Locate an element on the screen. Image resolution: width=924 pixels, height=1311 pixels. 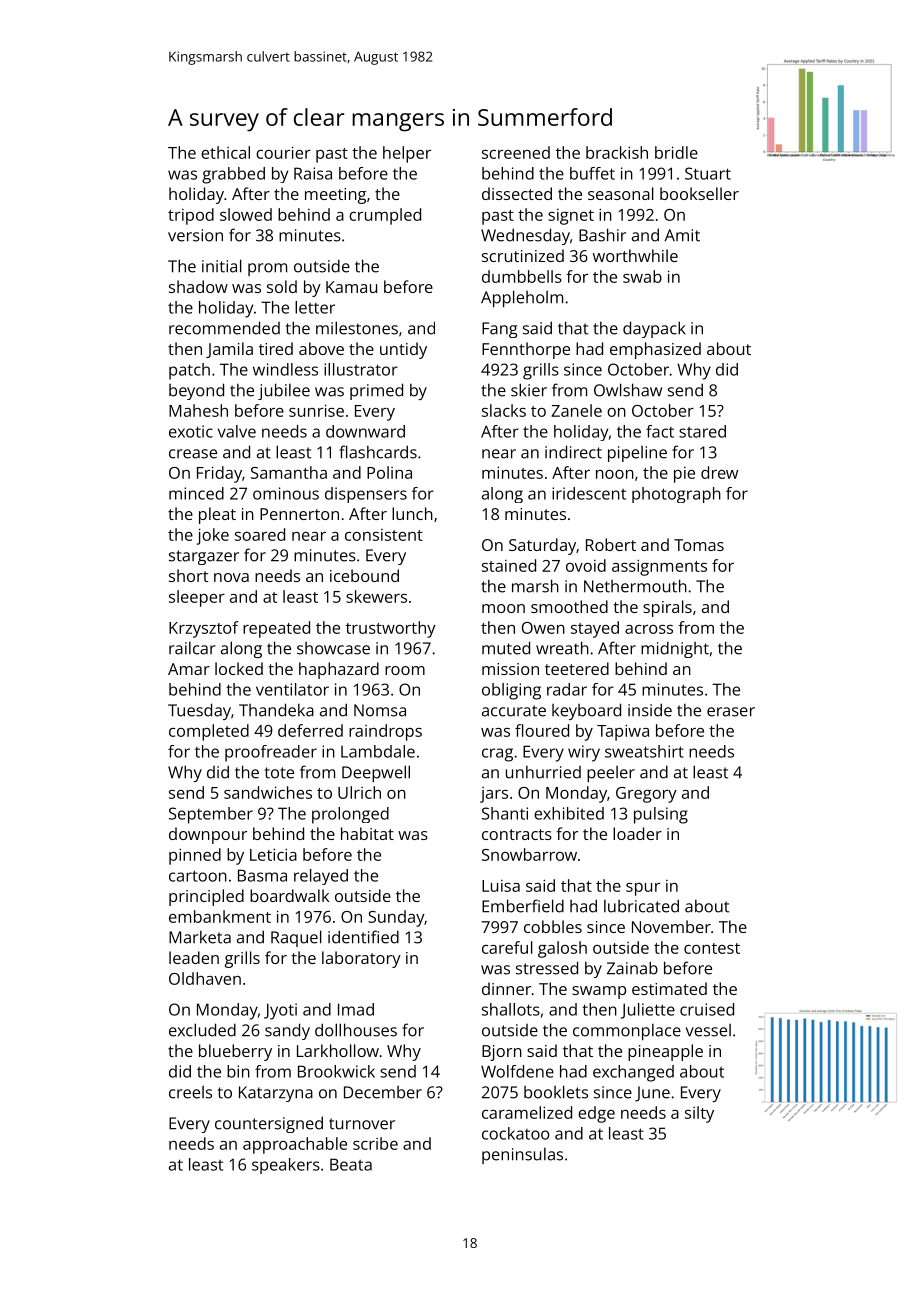
Beata is located at coordinates (351, 1164).
